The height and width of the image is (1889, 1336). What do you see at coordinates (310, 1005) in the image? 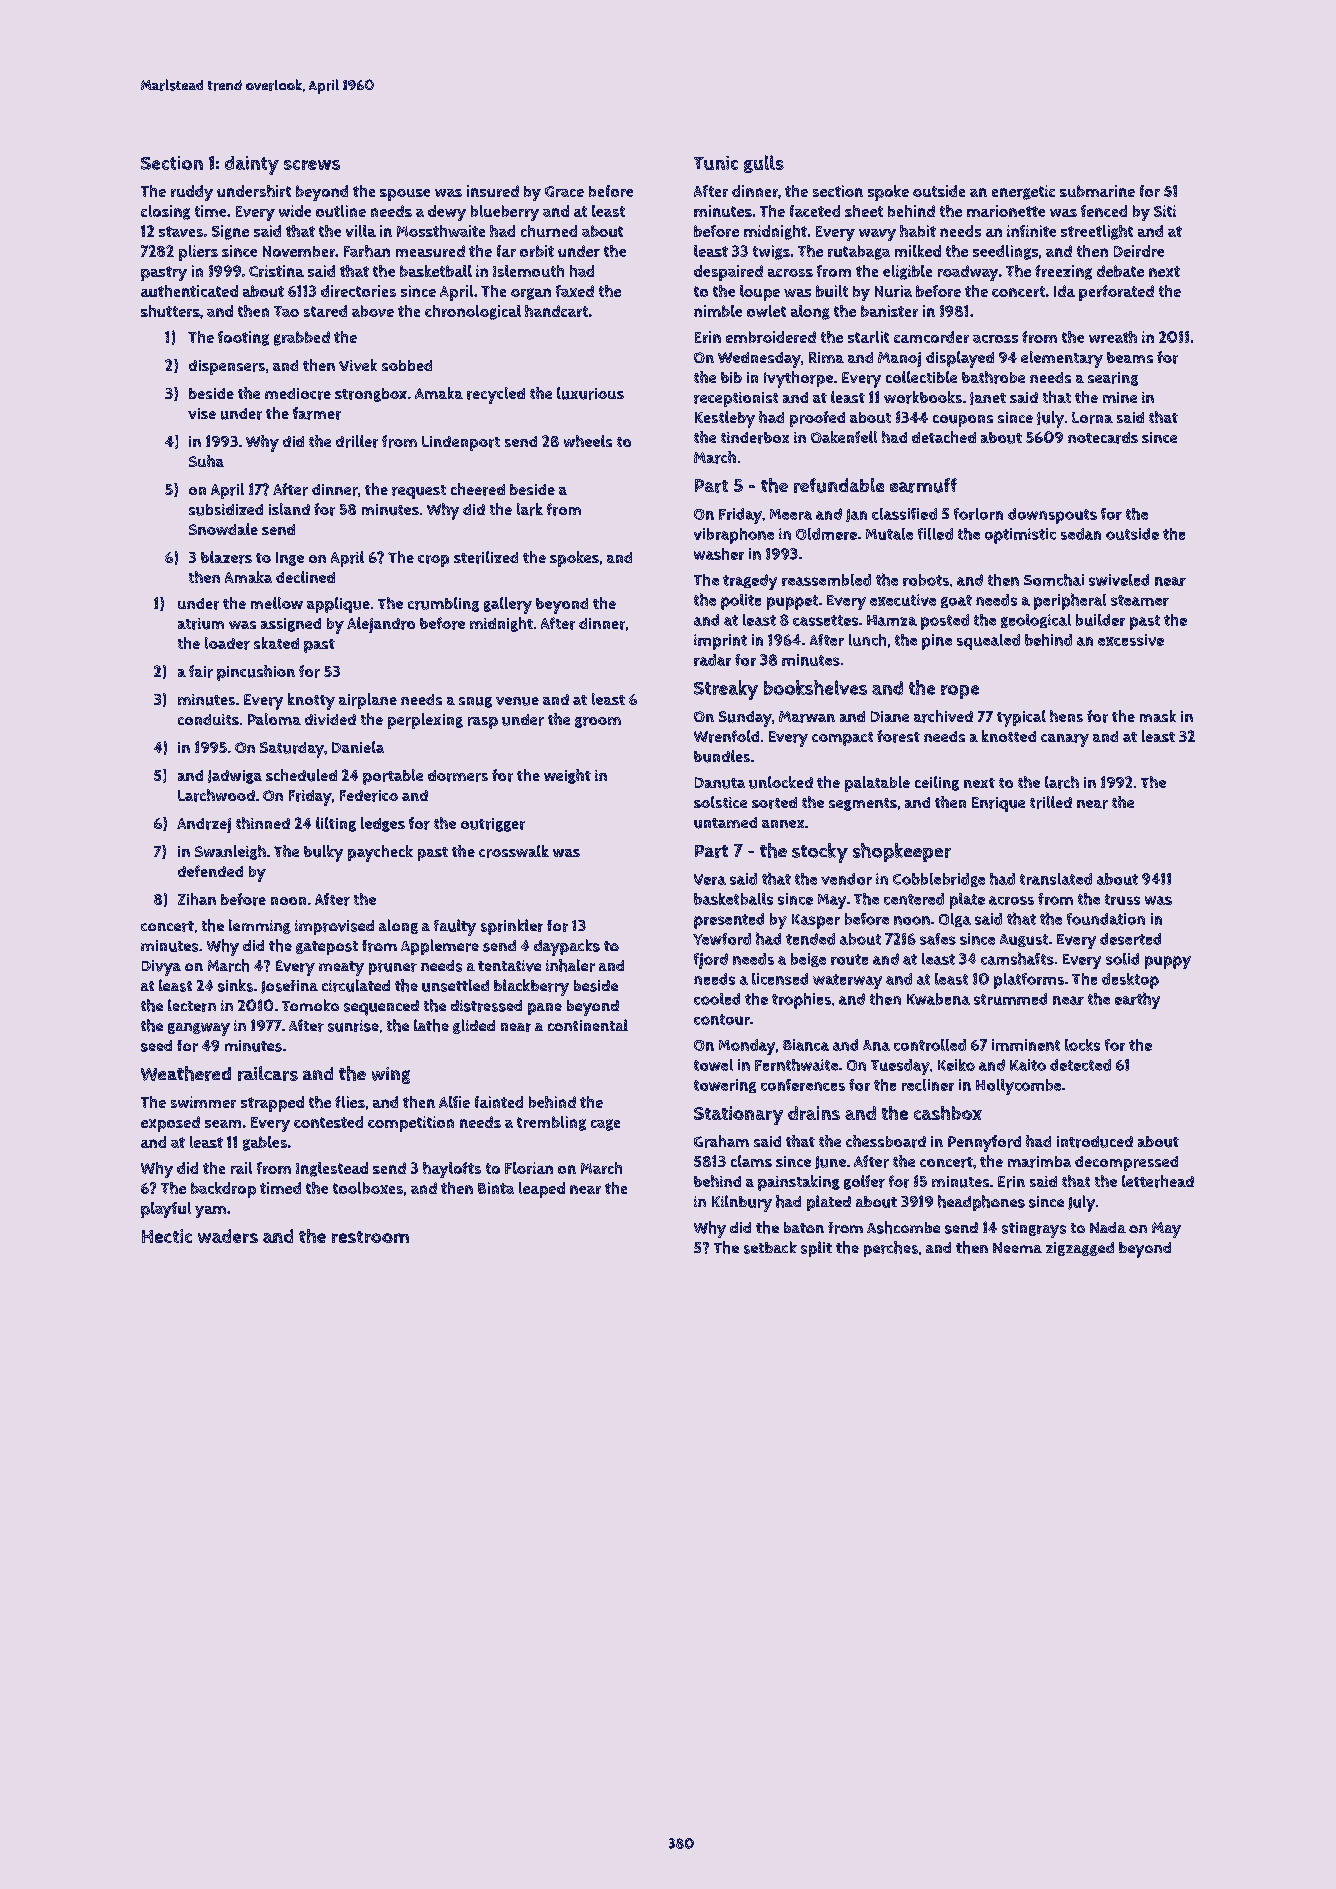
I see `Tomoko` at bounding box center [310, 1005].
